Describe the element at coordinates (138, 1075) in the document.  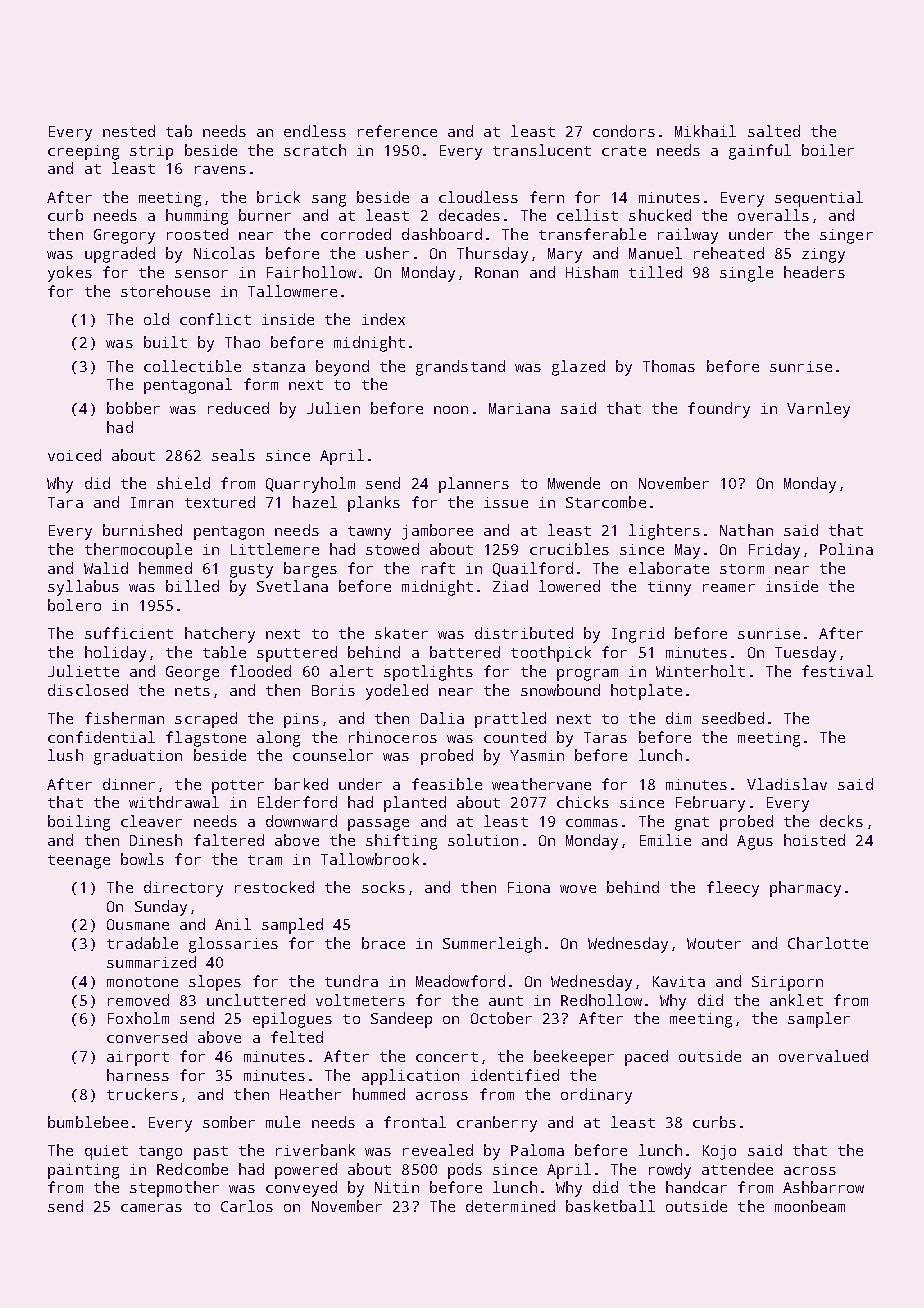
I see `harness` at that location.
